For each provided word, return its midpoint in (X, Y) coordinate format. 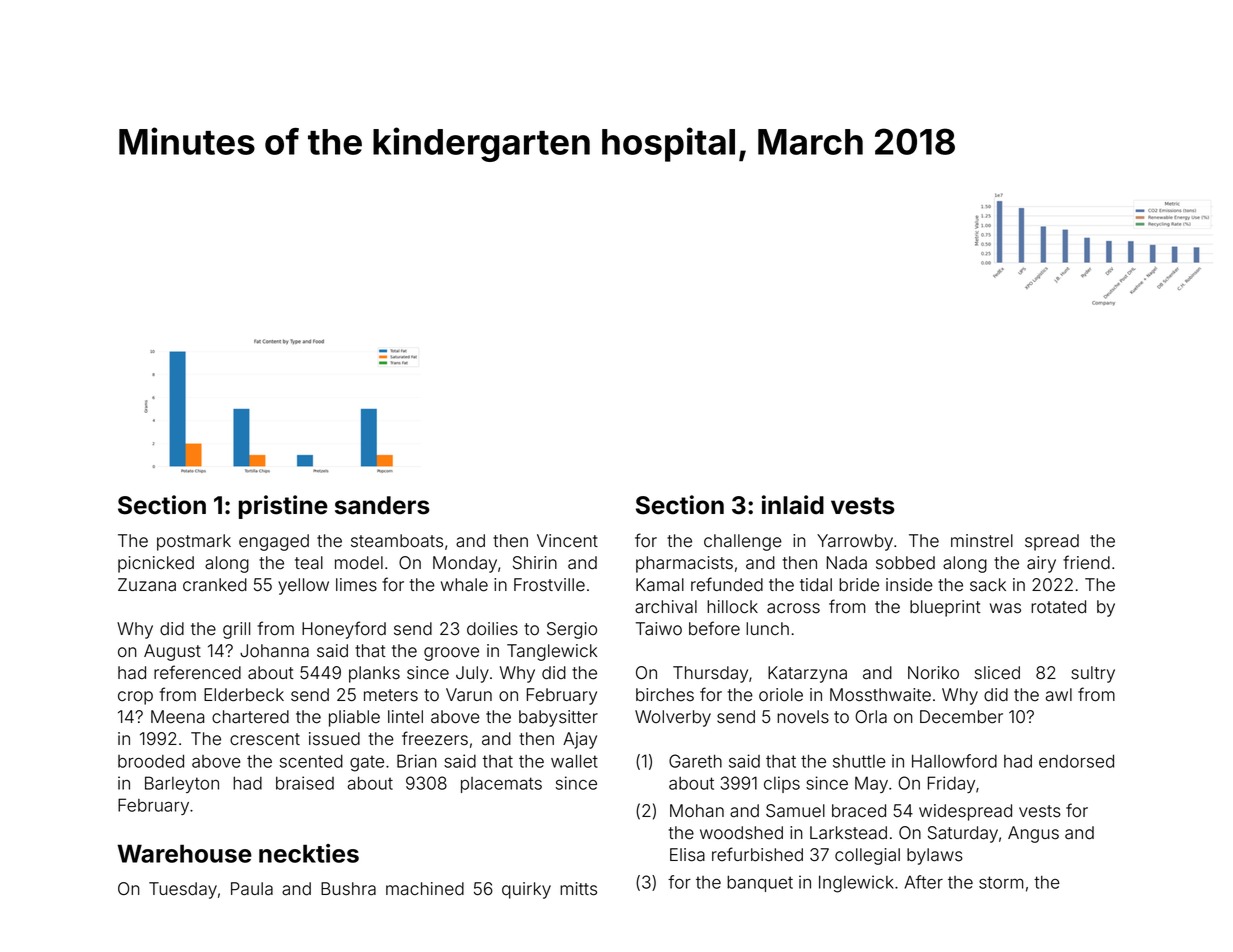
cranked (215, 585)
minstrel (982, 541)
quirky (526, 890)
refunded (727, 584)
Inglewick (856, 884)
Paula (252, 889)
